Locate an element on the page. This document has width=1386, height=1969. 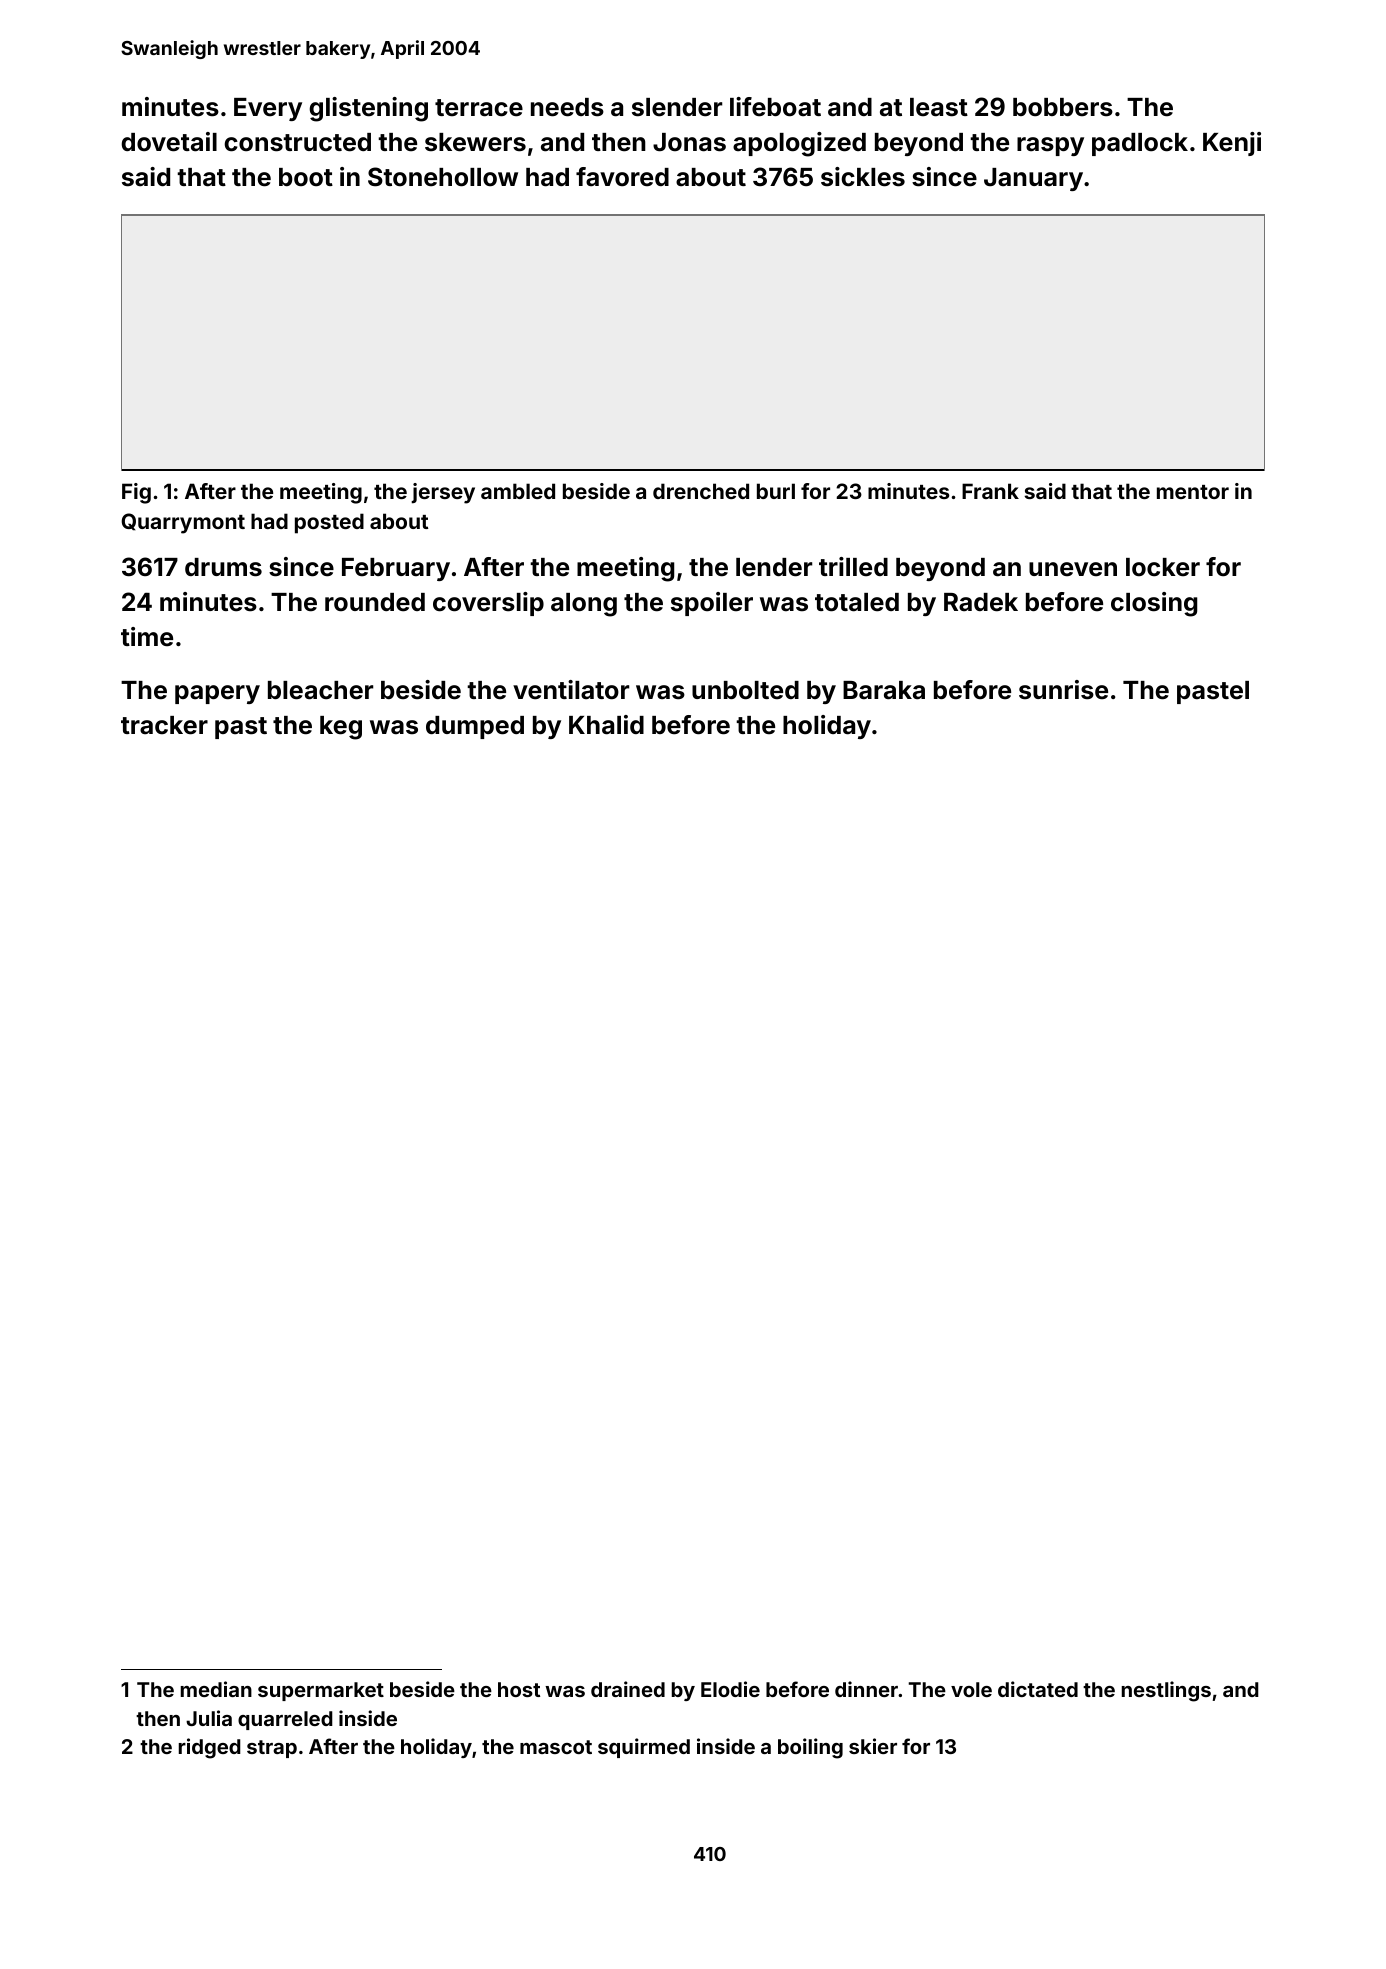
uneven is located at coordinates (1073, 569).
